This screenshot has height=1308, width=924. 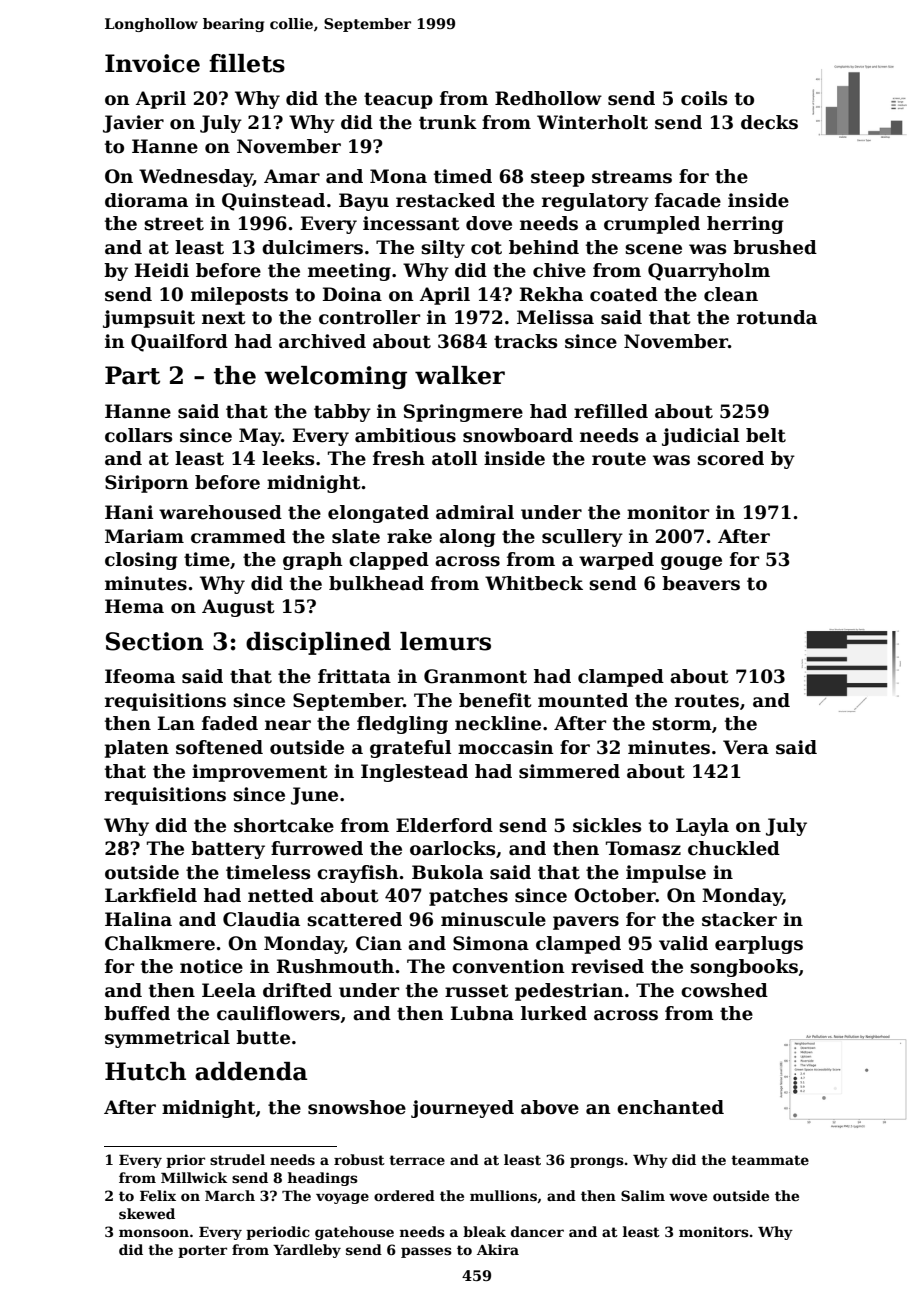 I want to click on controller, so click(x=369, y=317).
